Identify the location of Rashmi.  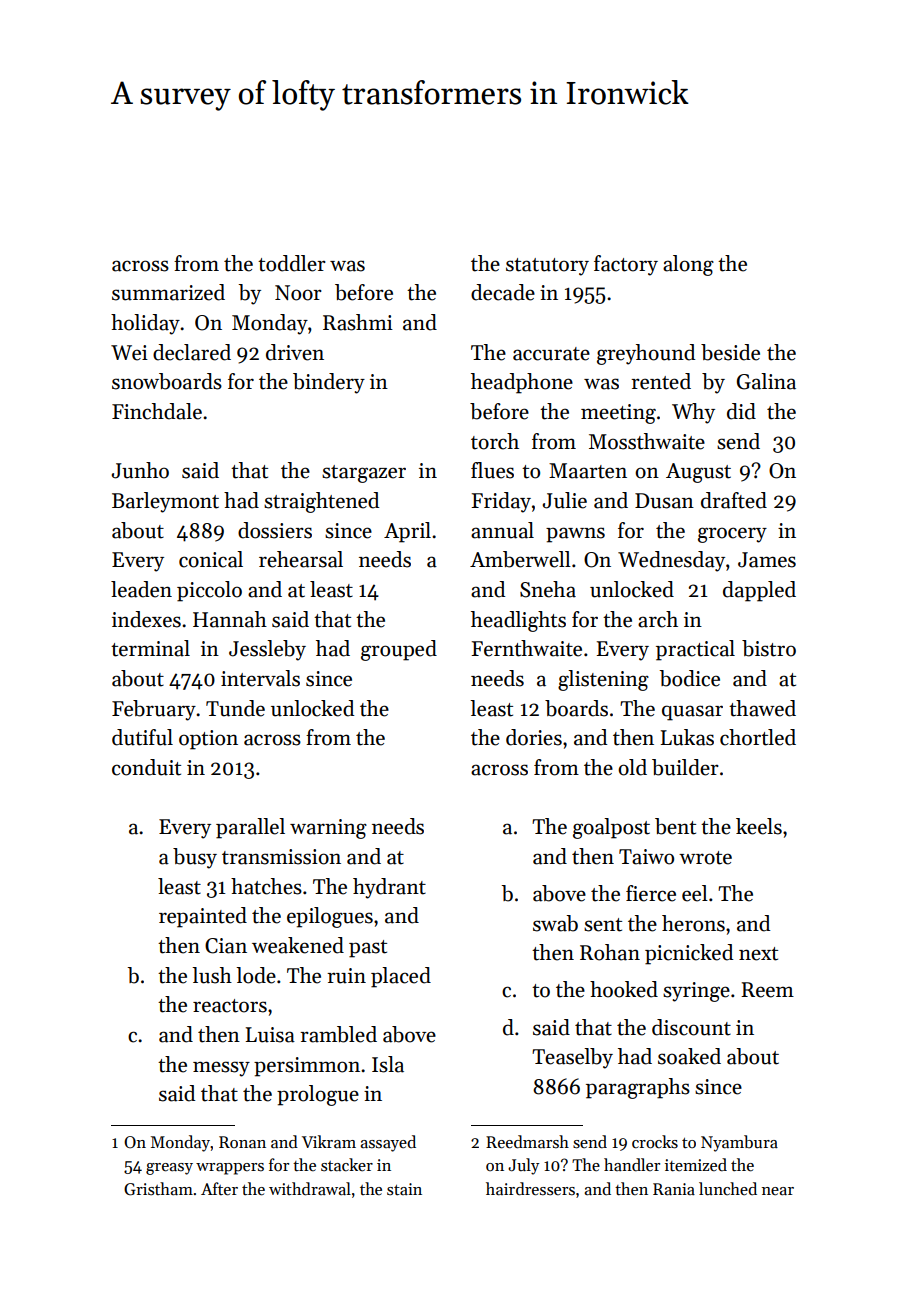
(358, 322).
